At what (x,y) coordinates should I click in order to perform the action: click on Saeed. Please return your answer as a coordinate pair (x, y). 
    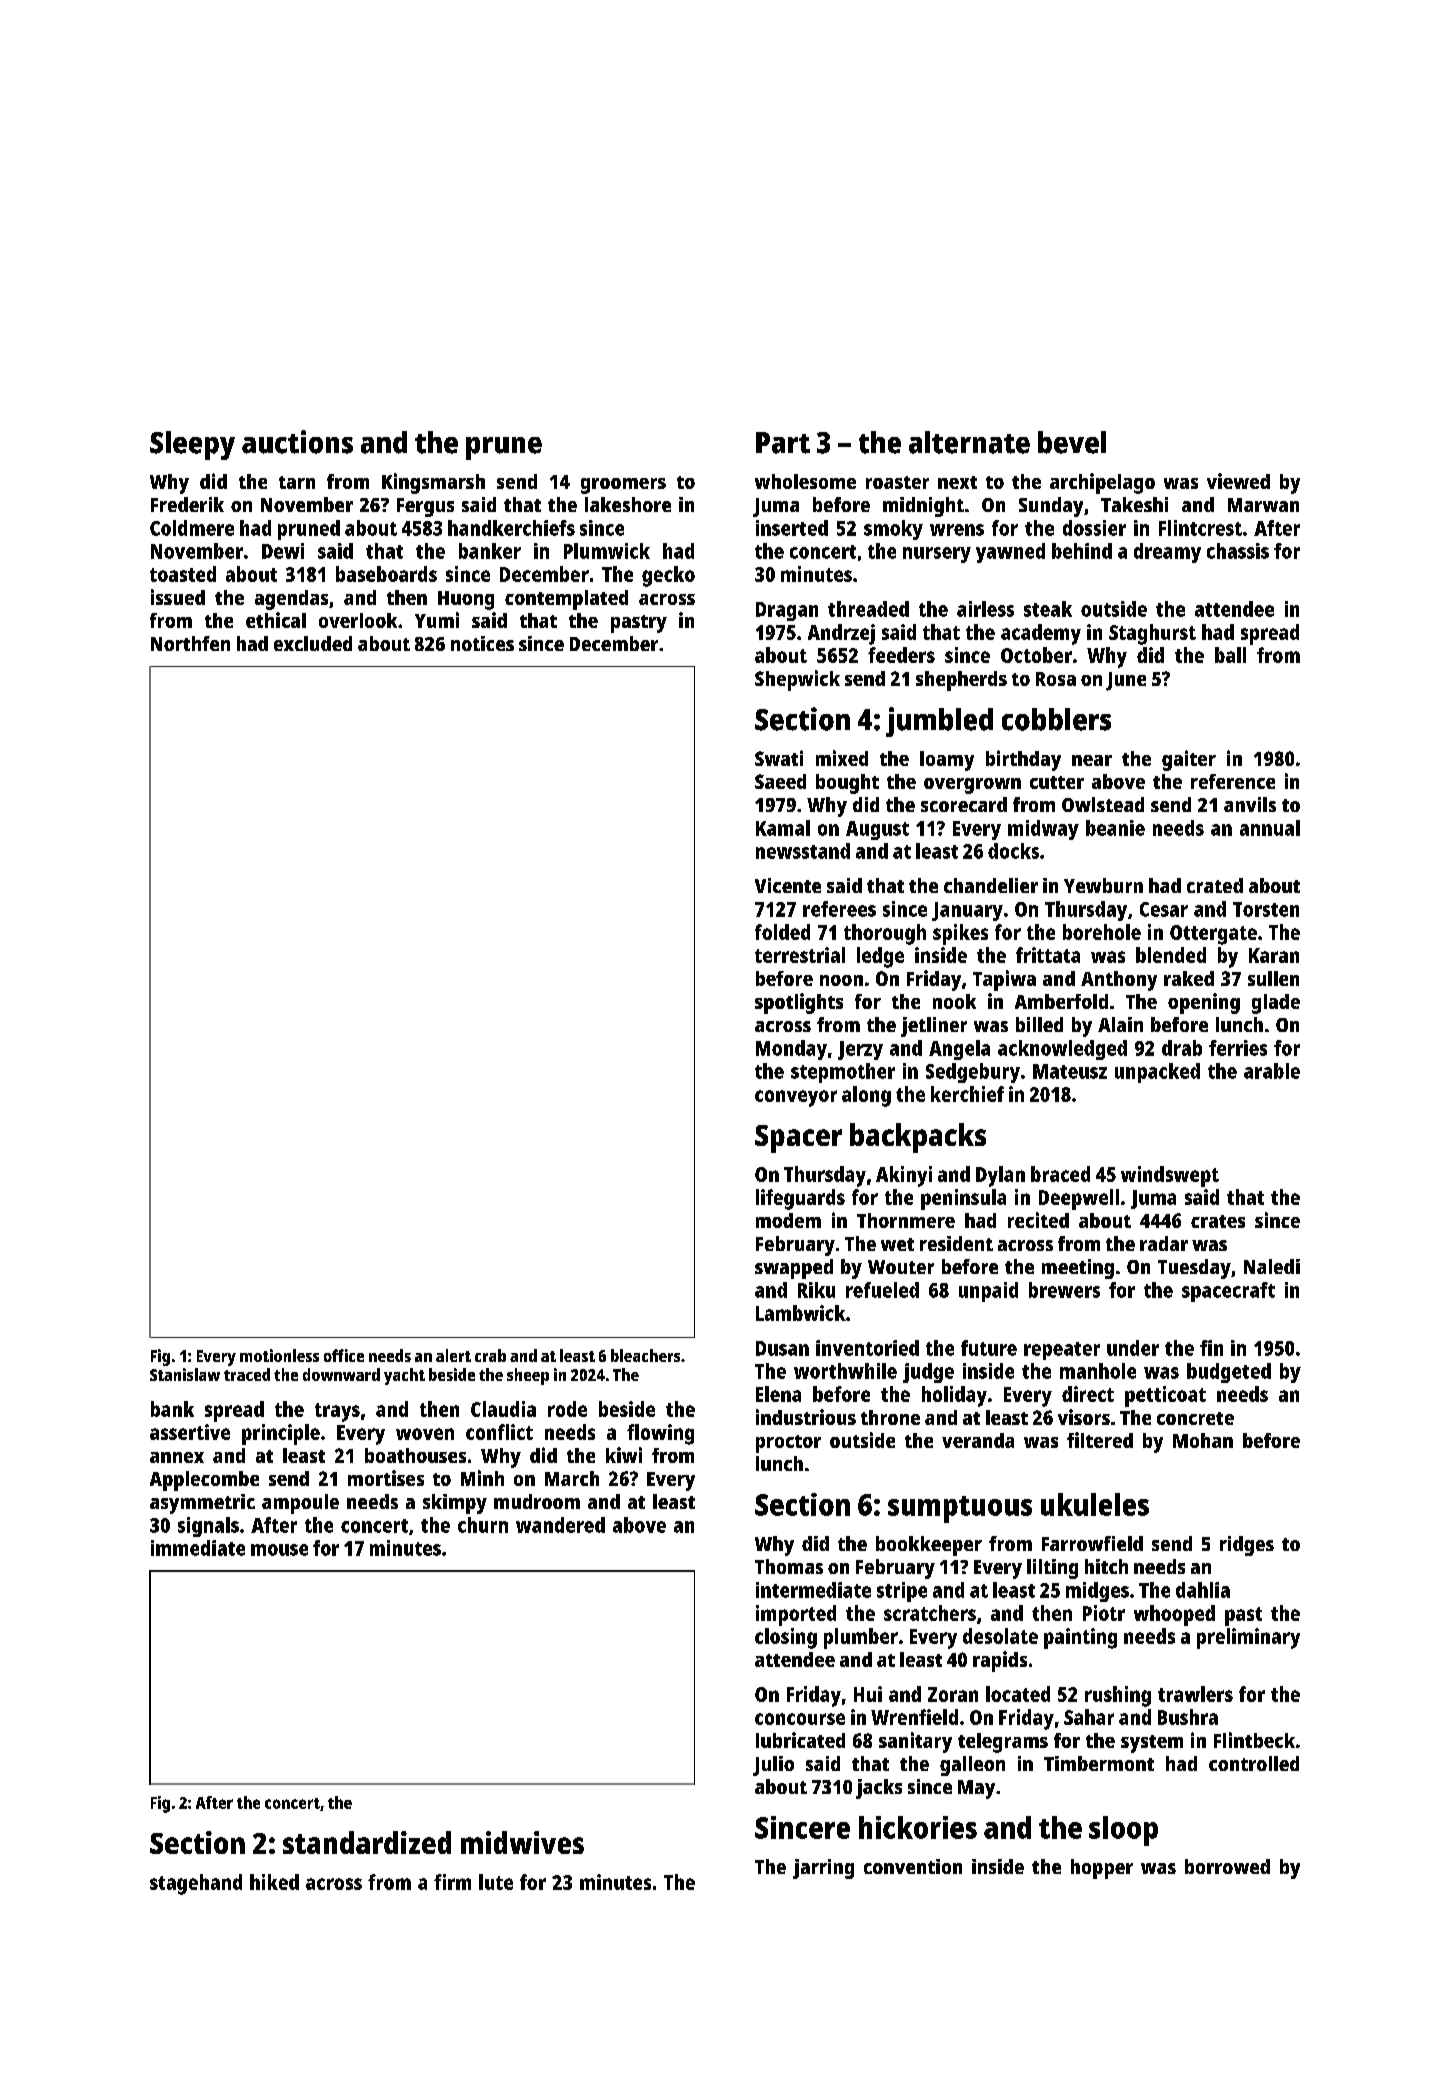
    Looking at the image, I should click on (780, 781).
